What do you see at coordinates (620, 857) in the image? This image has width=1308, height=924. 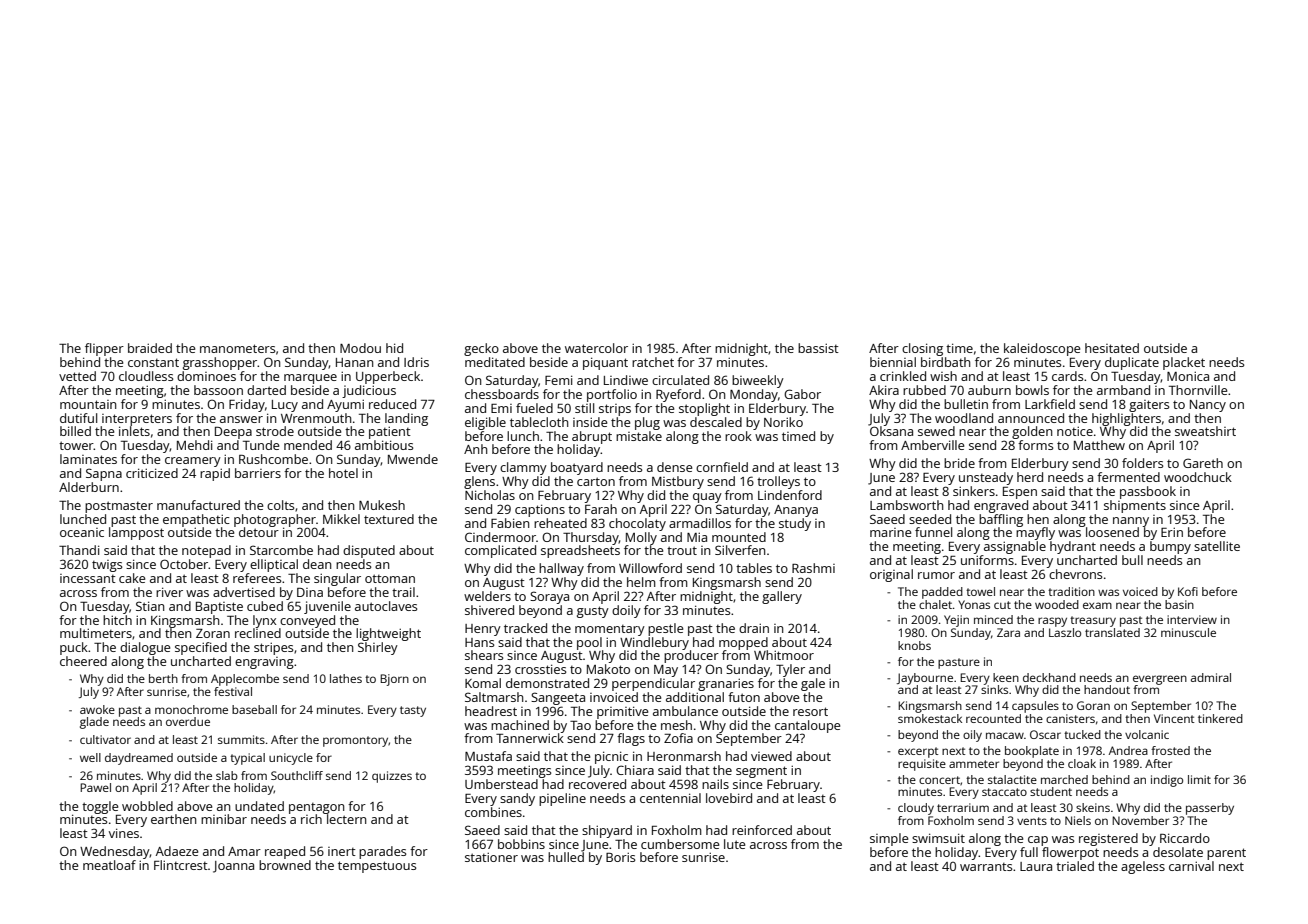 I see `Boris` at bounding box center [620, 857].
